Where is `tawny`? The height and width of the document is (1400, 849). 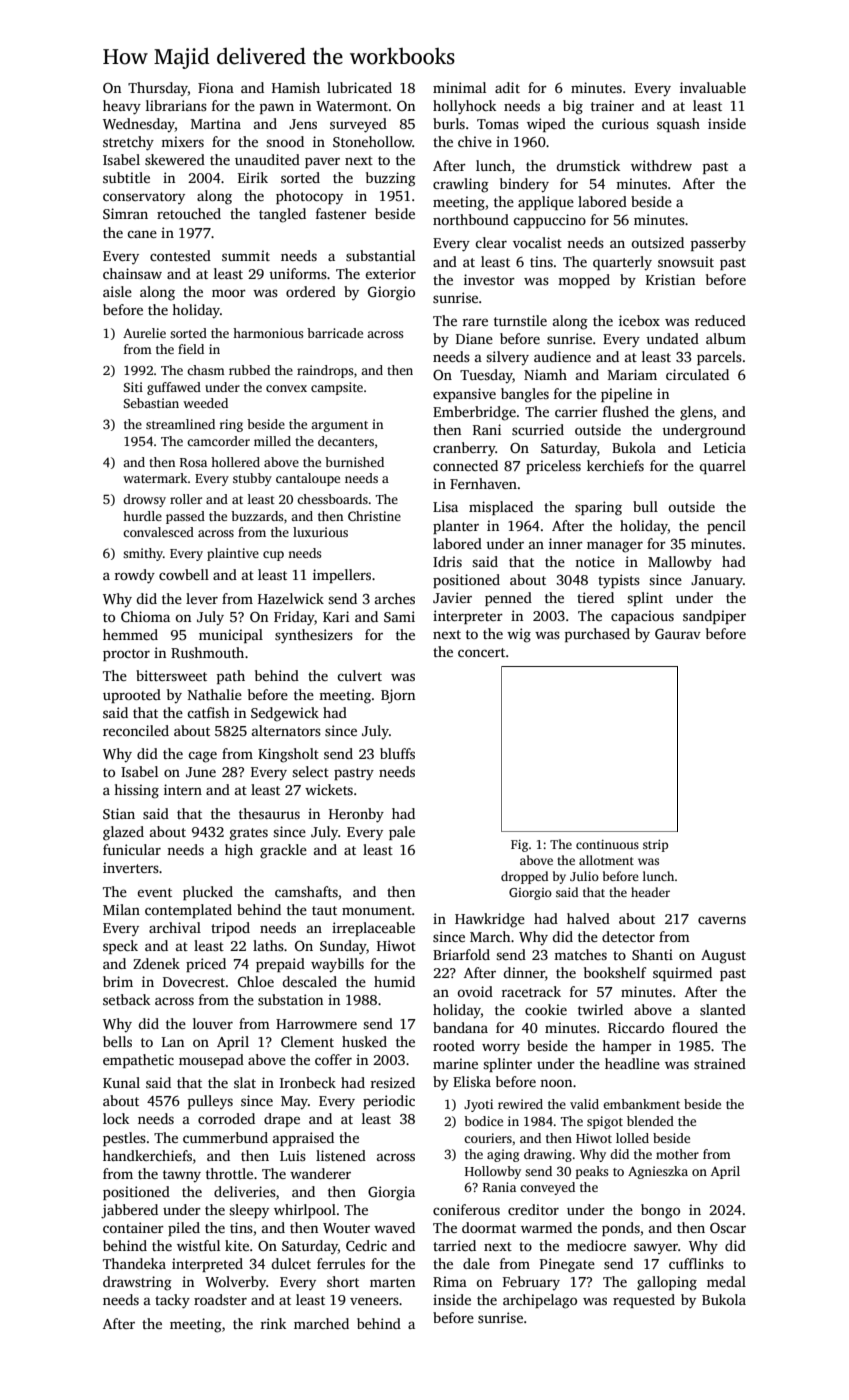
tawny is located at coordinates (182, 1176).
